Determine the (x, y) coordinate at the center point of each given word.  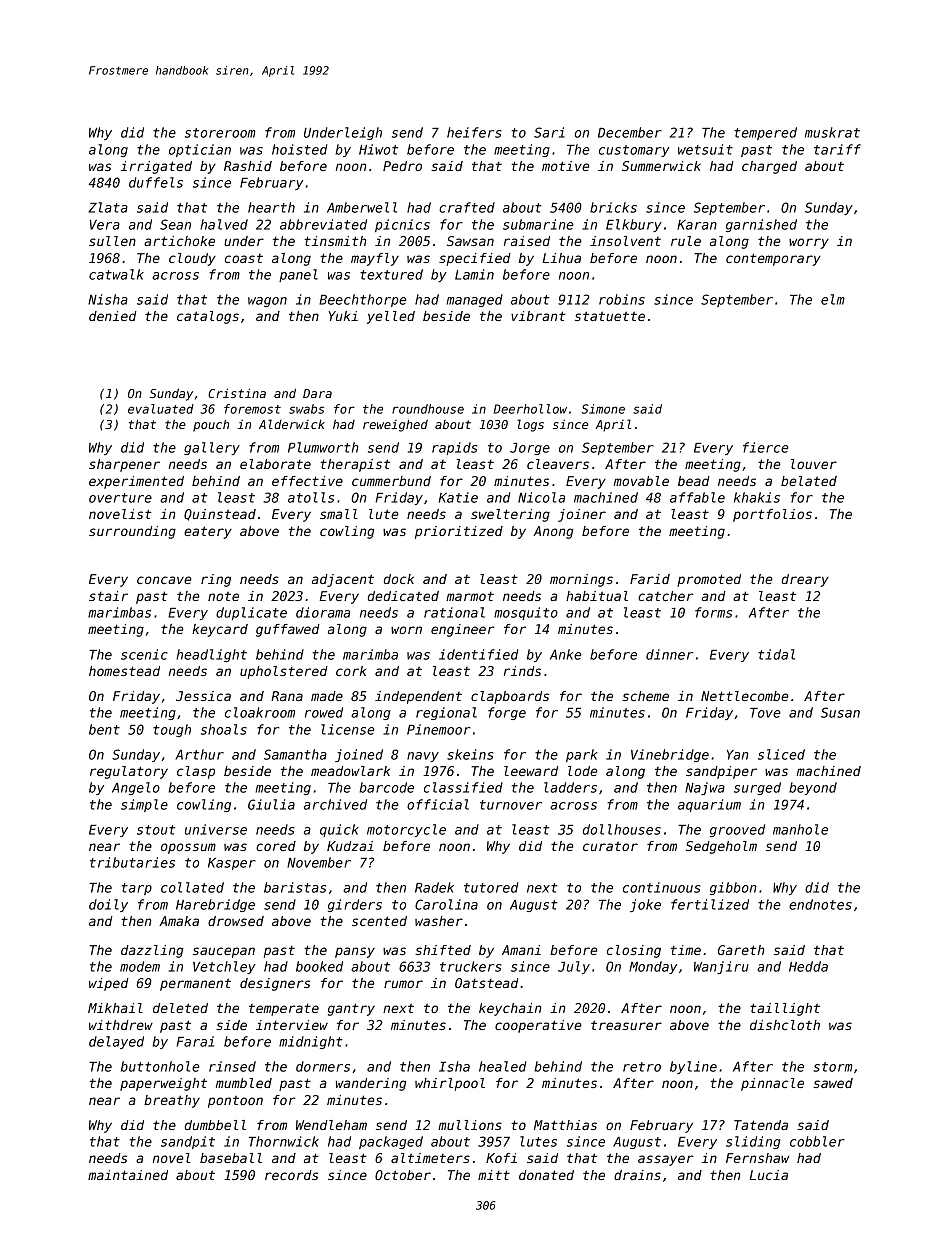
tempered (765, 133)
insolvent (625, 241)
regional (446, 713)
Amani (521, 950)
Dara (317, 393)
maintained (128, 1175)
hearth (271, 207)
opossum (188, 848)
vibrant (538, 316)
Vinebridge (670, 755)
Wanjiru (721, 967)
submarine (538, 224)
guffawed (288, 630)
